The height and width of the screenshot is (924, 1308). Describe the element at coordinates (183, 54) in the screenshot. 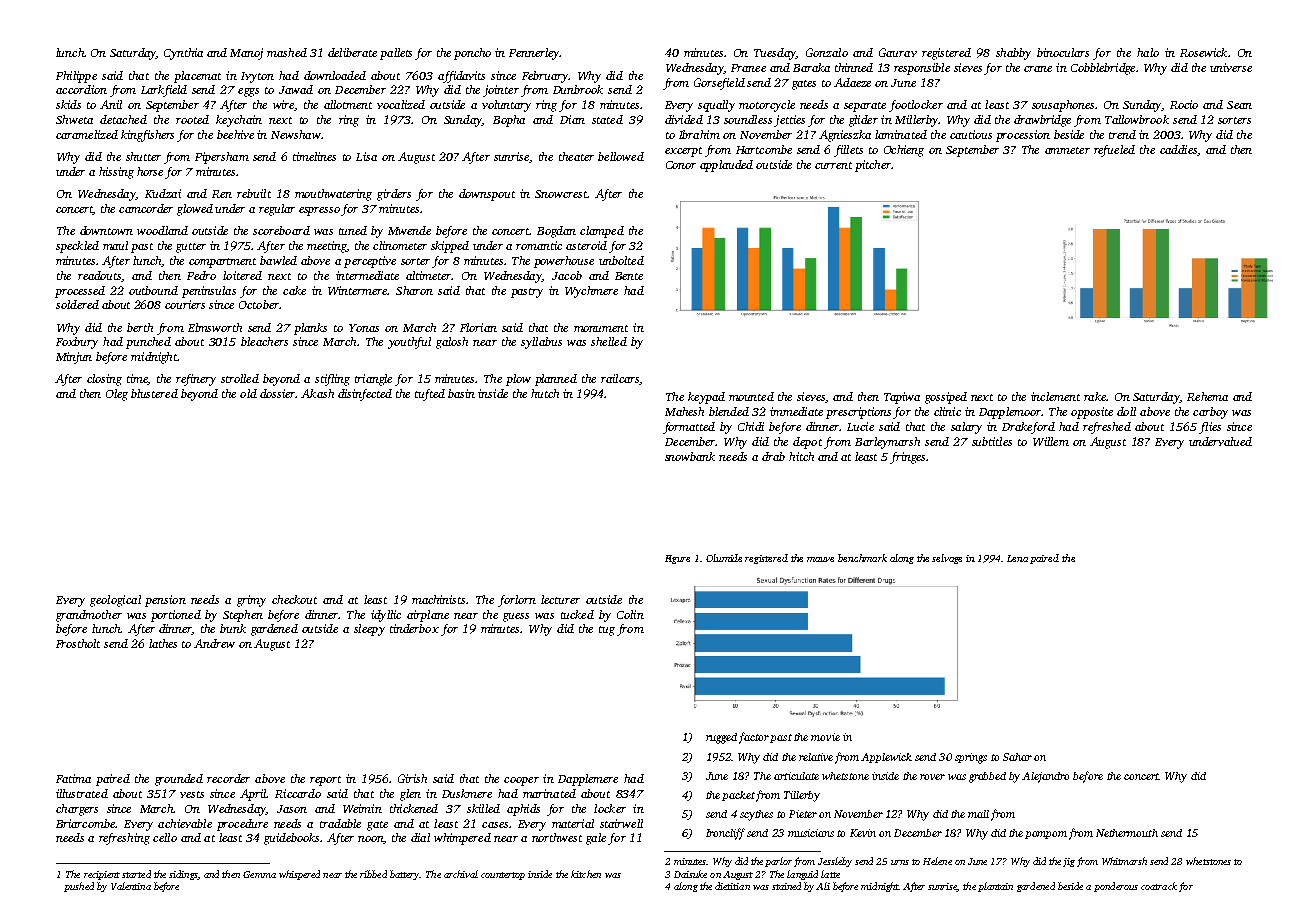

I see `Cynthia` at that location.
